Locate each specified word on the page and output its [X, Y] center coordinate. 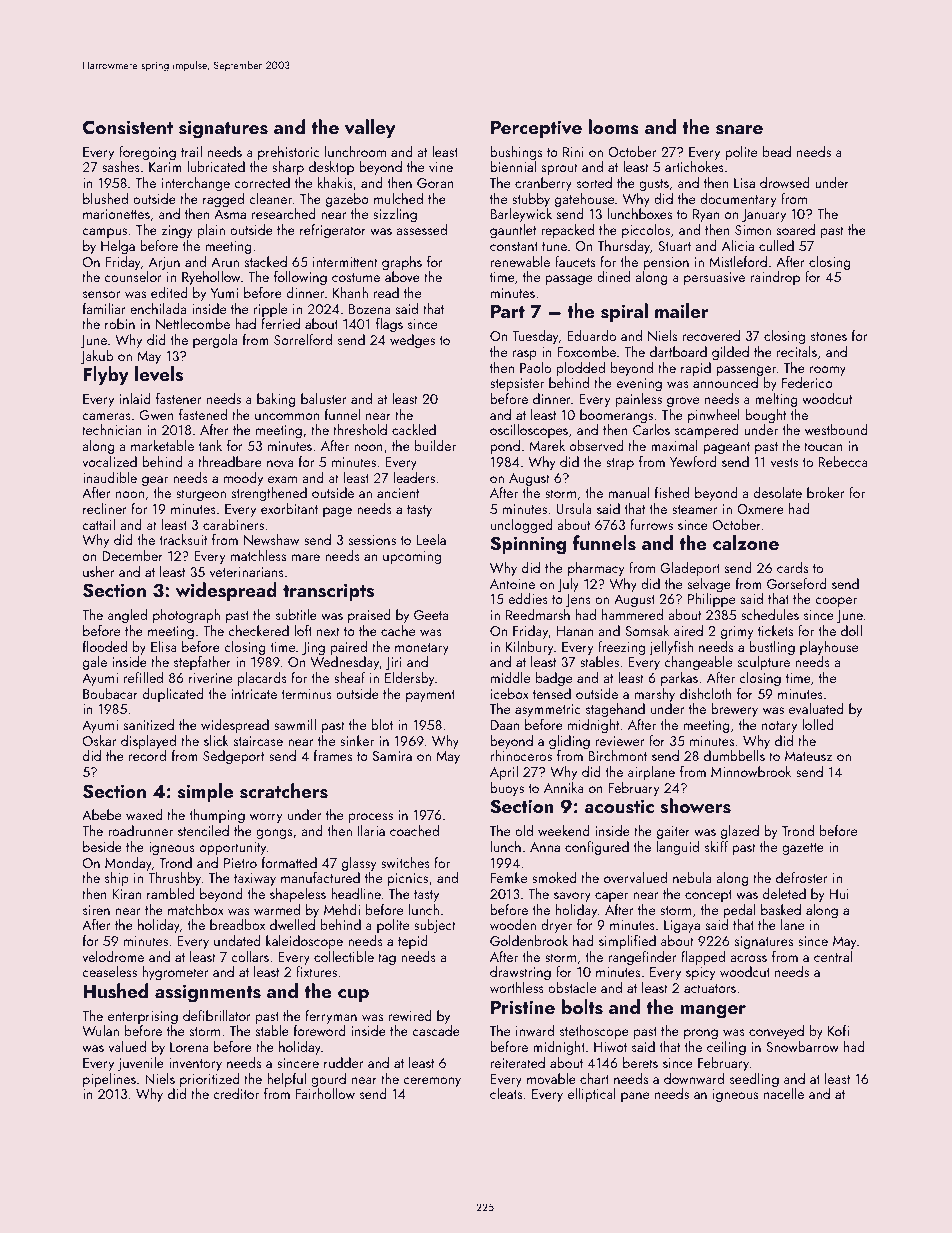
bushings [516, 153]
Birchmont [618, 755]
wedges [412, 341]
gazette [803, 849]
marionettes [116, 214]
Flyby [106, 375]
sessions [372, 540]
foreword [320, 1030]
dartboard [678, 351]
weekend [564, 830]
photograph [186, 616]
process [371, 818]
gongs [274, 834]
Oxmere [760, 509]
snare [739, 130]
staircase [258, 741]
